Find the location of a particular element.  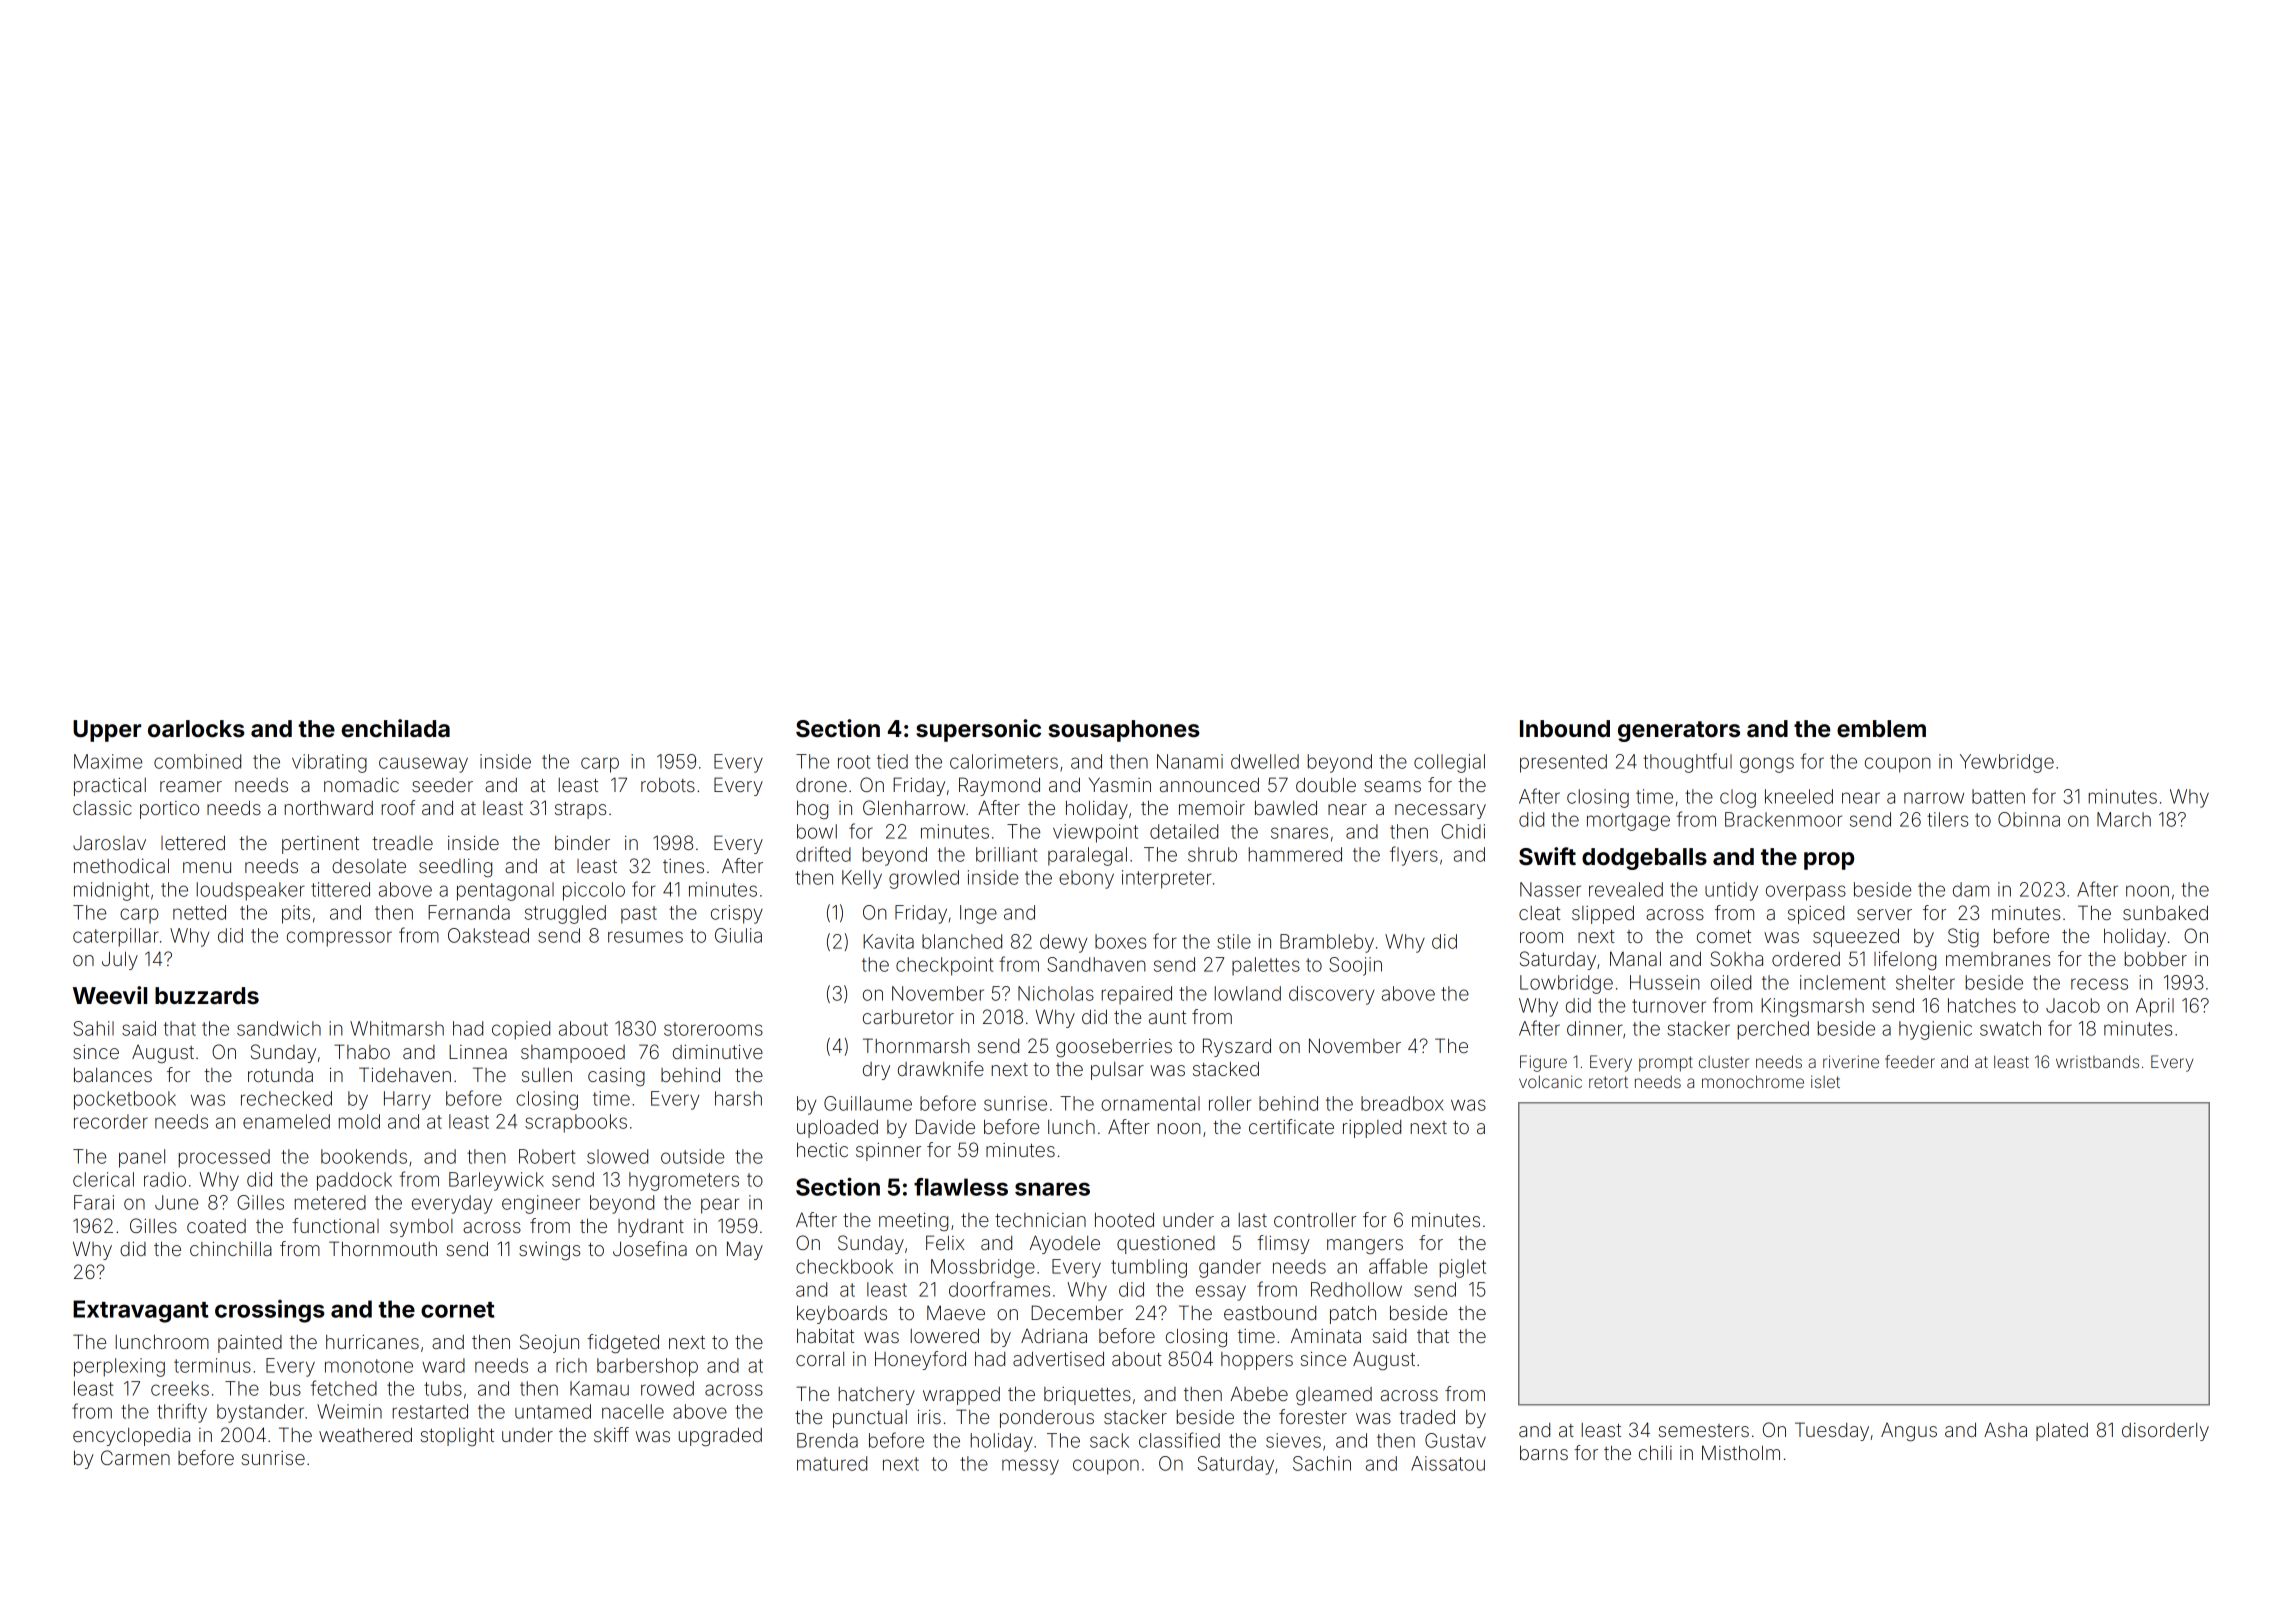

classic is located at coordinates (102, 808).
